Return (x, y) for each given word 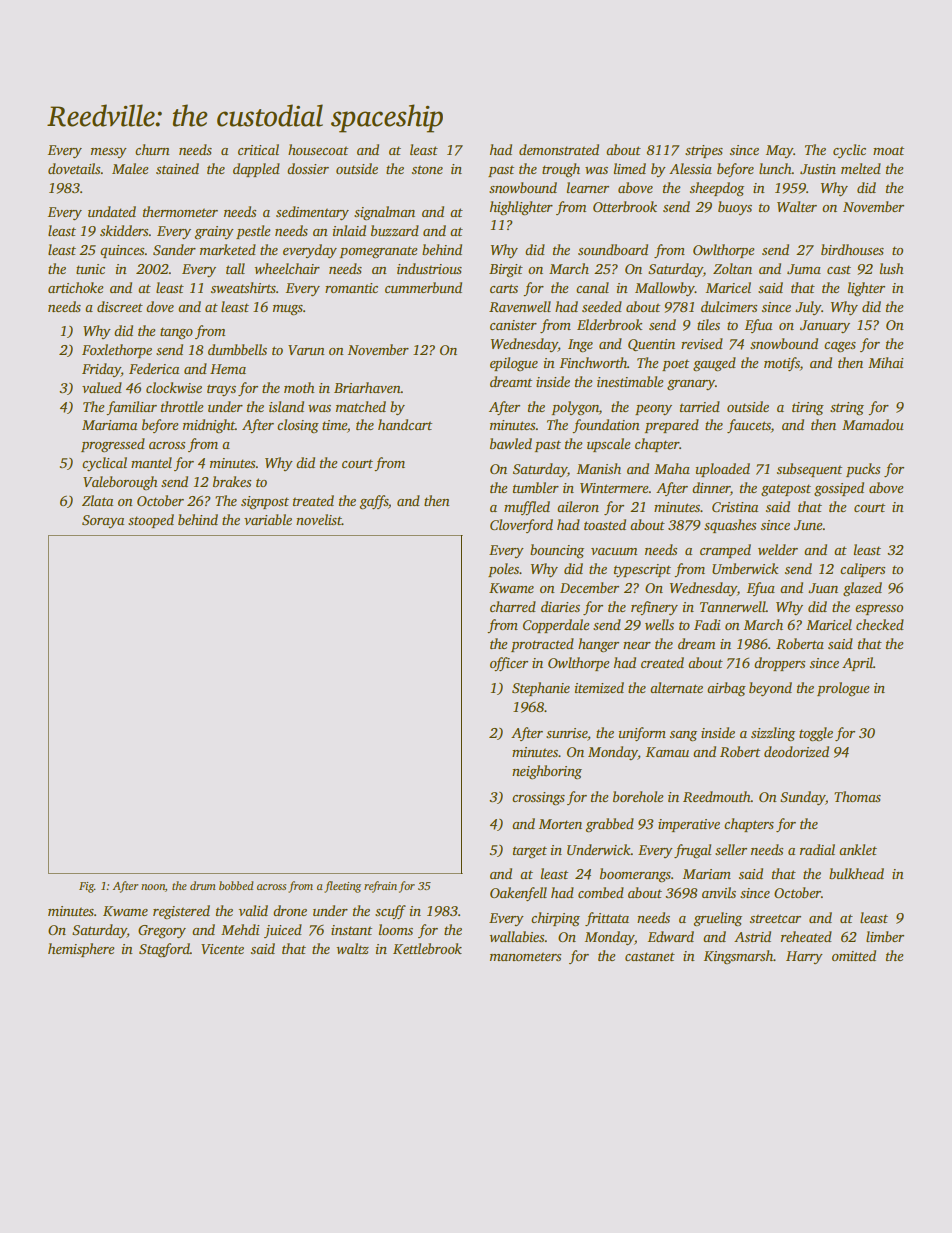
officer (509, 664)
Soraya (103, 521)
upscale (608, 445)
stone (427, 169)
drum (203, 885)
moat (888, 150)
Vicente (222, 949)
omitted (854, 955)
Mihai (886, 362)
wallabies (516, 936)
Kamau (667, 752)
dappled (256, 170)
